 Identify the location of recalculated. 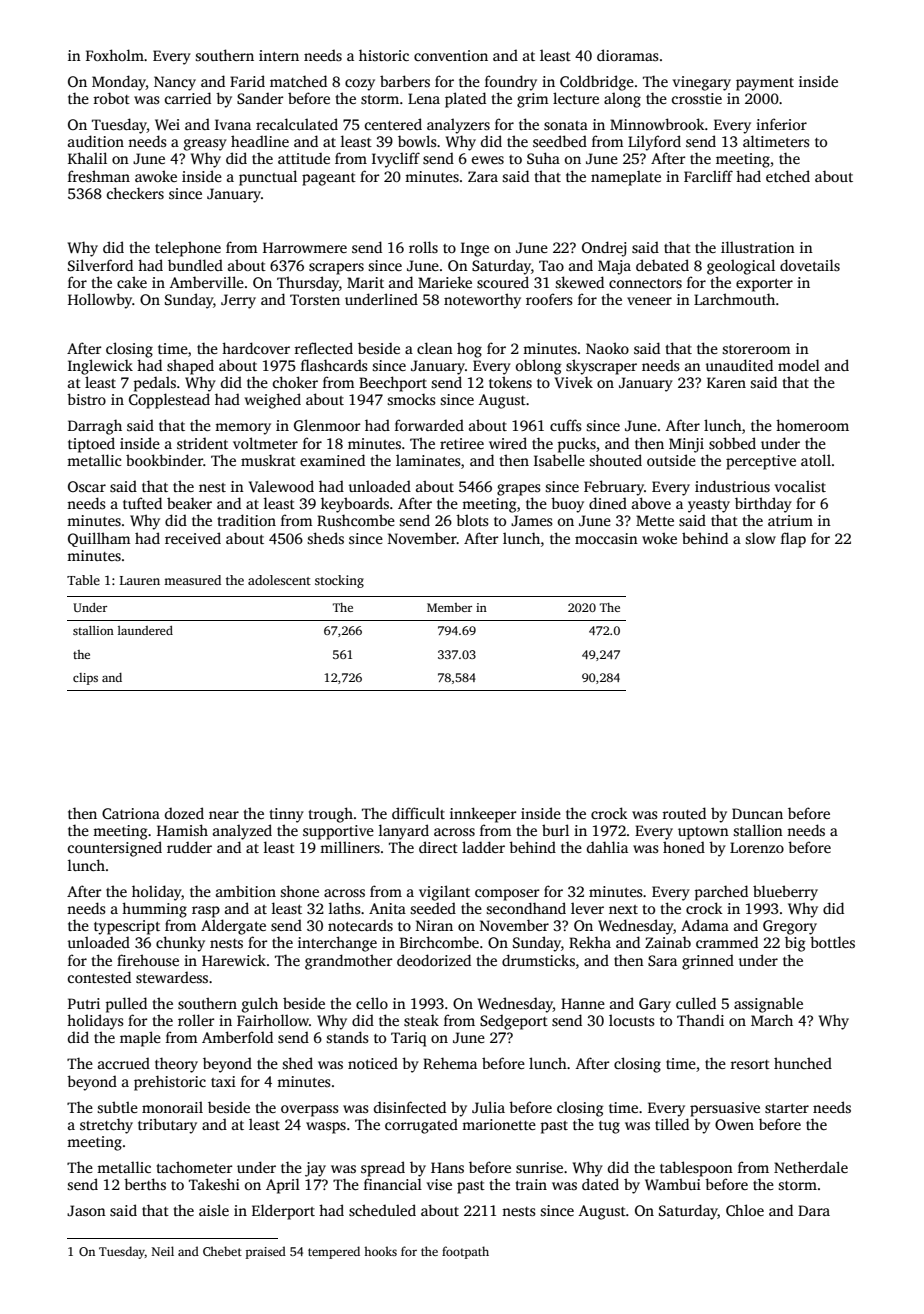
(297, 124).
